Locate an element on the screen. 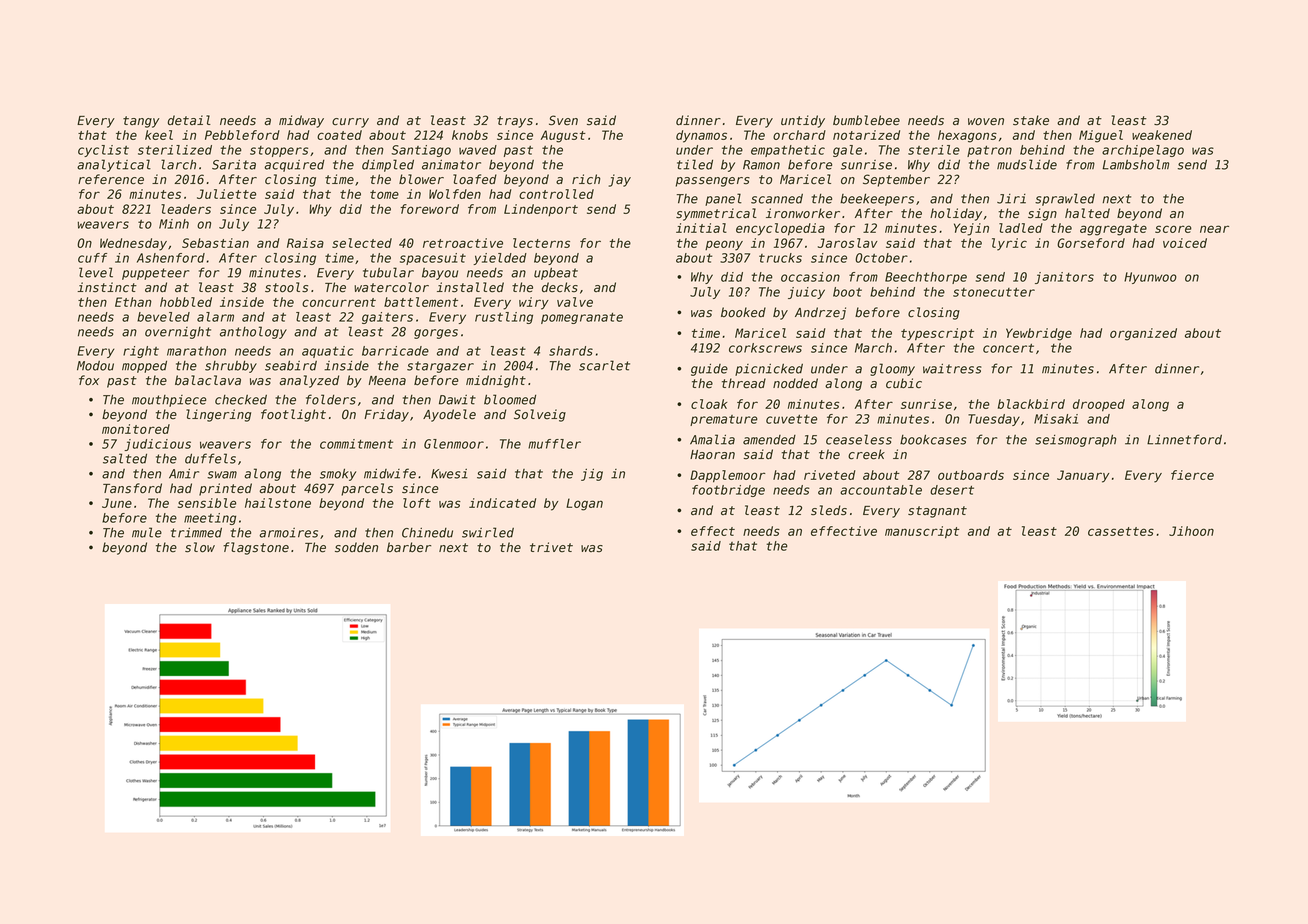  barber is located at coordinates (409, 547).
